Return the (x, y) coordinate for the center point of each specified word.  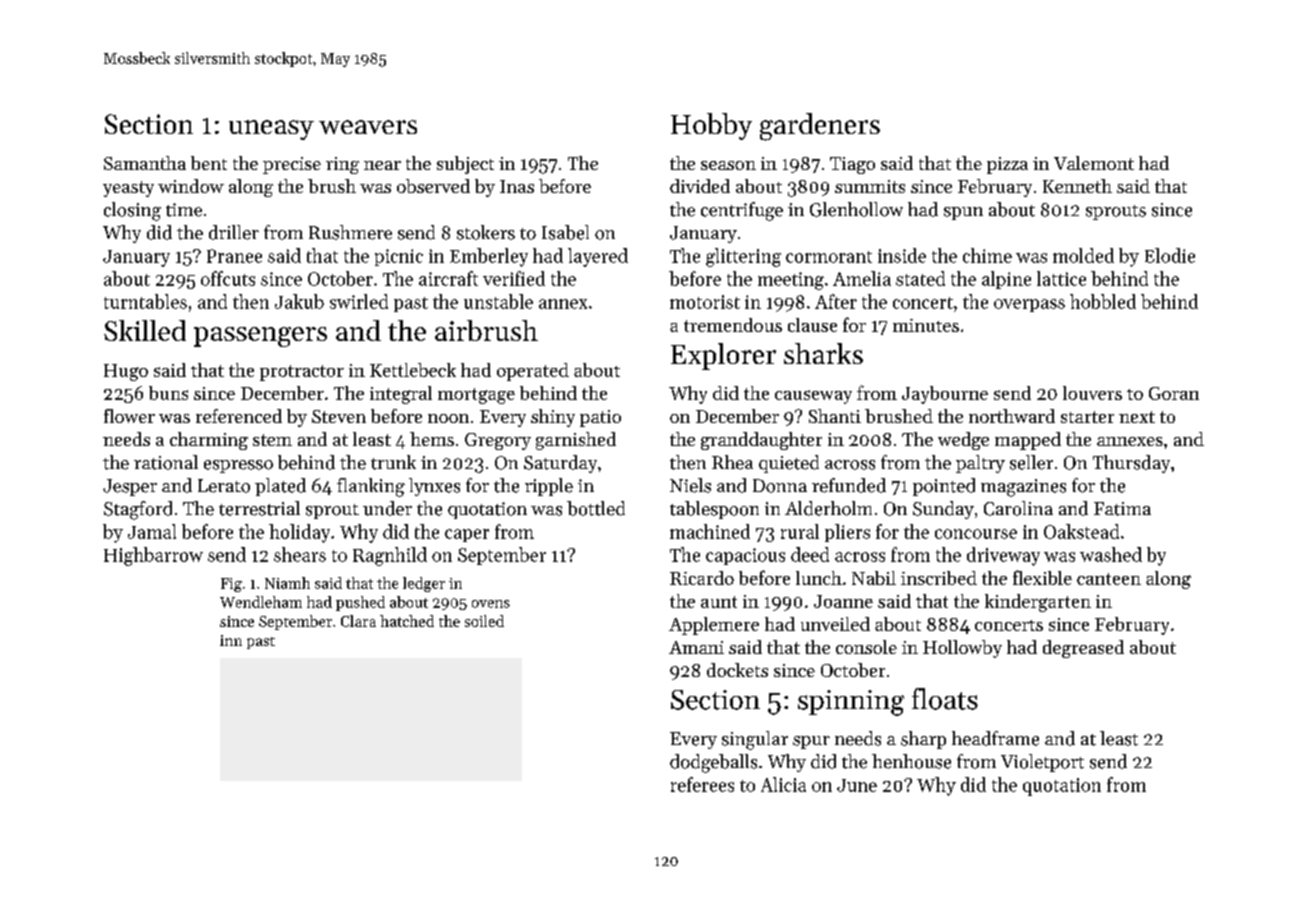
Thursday (1131, 464)
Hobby (711, 126)
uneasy (271, 130)
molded (1083, 255)
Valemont (1094, 163)
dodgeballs (713, 763)
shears (300, 554)
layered (598, 257)
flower (129, 416)
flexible (1042, 577)
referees (702, 784)
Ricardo (702, 578)
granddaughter (761, 441)
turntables (145, 301)
